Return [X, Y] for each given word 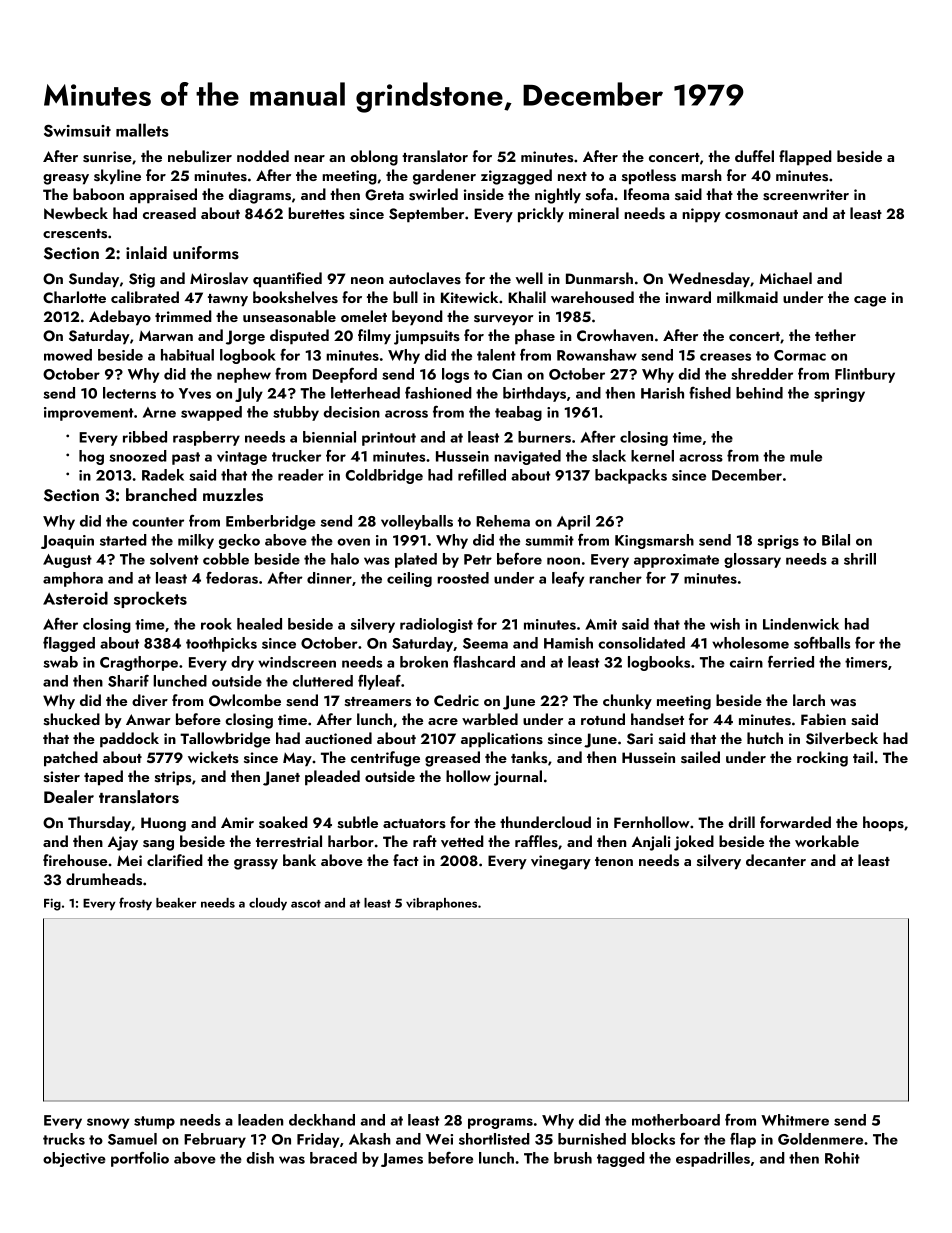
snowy [108, 1123]
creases [725, 357]
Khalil [527, 297]
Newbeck [76, 213]
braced [333, 1158]
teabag [518, 413]
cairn [746, 662]
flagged [69, 644]
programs [500, 1123]
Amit [601, 624]
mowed [68, 355]
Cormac [800, 355]
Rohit [842, 1158]
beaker [176, 903]
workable [827, 841]
